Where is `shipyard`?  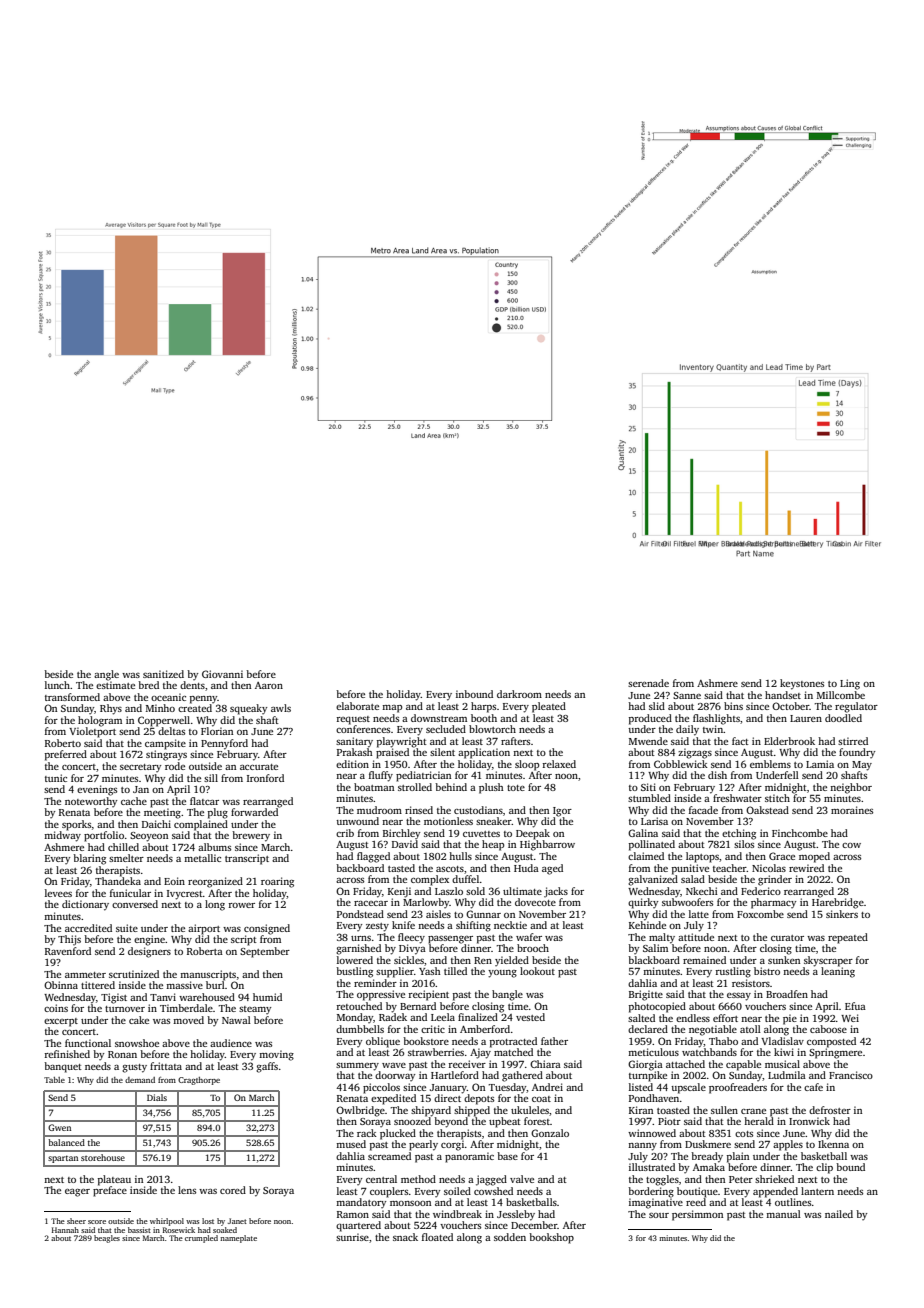 shipyard is located at coordinates (431, 1111).
